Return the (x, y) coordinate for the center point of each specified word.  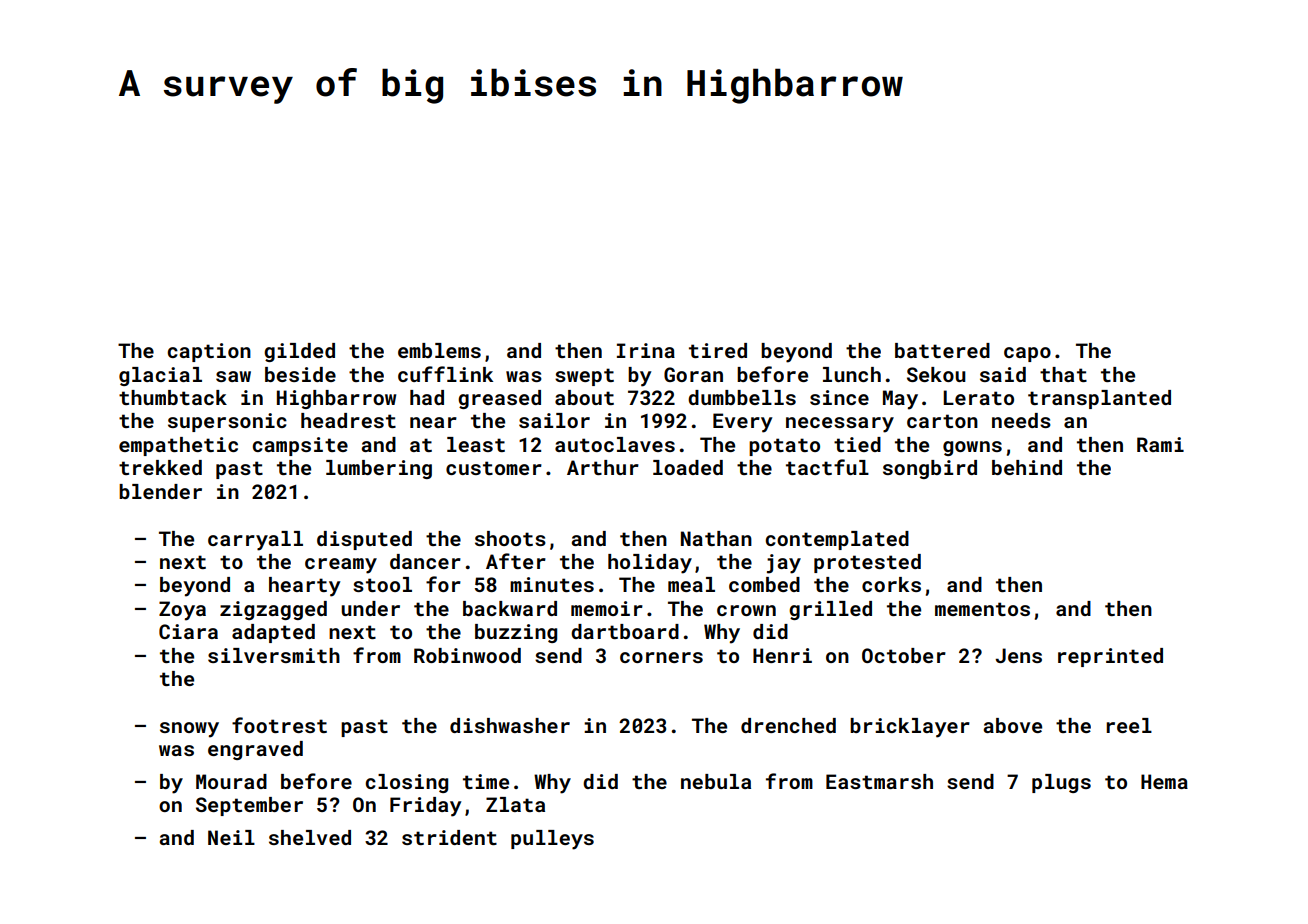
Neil (231, 837)
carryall (255, 541)
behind (1027, 467)
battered (942, 350)
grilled (830, 610)
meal (691, 584)
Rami (1160, 444)
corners (661, 657)
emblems (439, 350)
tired (718, 350)
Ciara (188, 631)
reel (1129, 725)
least (476, 444)
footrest (279, 725)
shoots (510, 538)
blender (160, 491)
